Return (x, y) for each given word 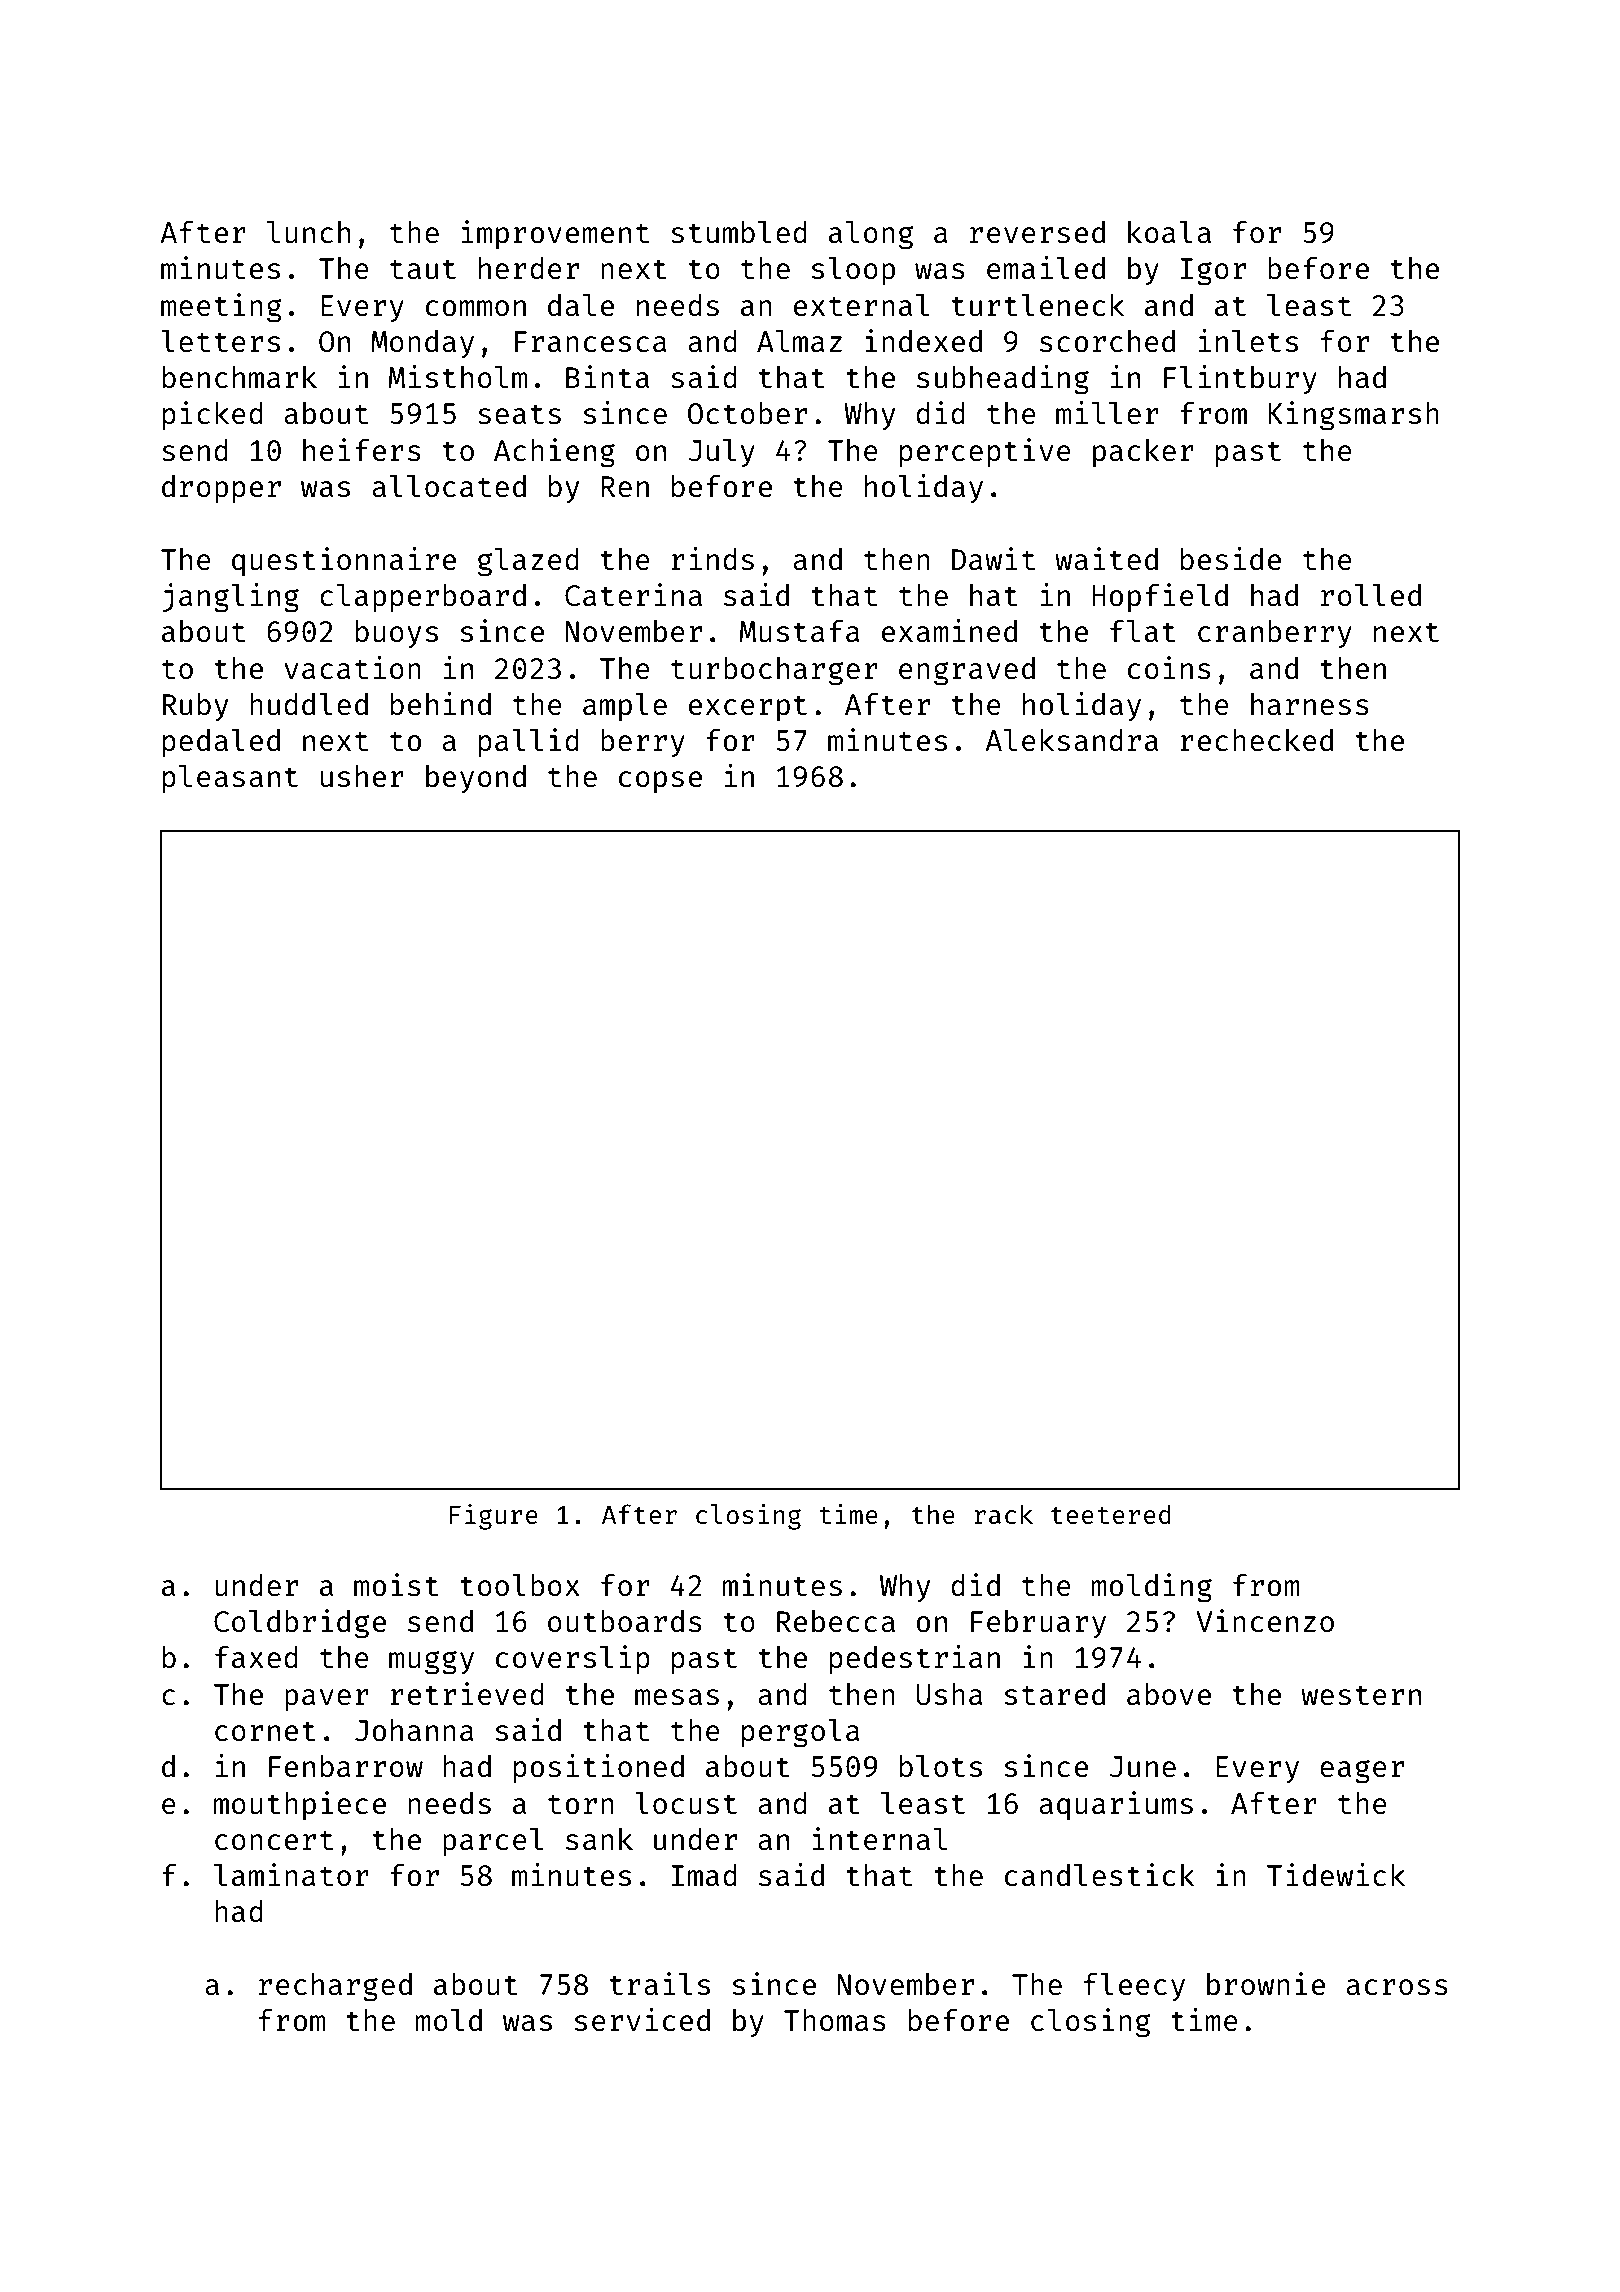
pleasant (230, 779)
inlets (1248, 340)
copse (660, 782)
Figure (494, 1517)
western (1361, 1695)
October (747, 413)
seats (519, 414)
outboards (625, 1621)
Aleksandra (1071, 740)
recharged (335, 1987)
